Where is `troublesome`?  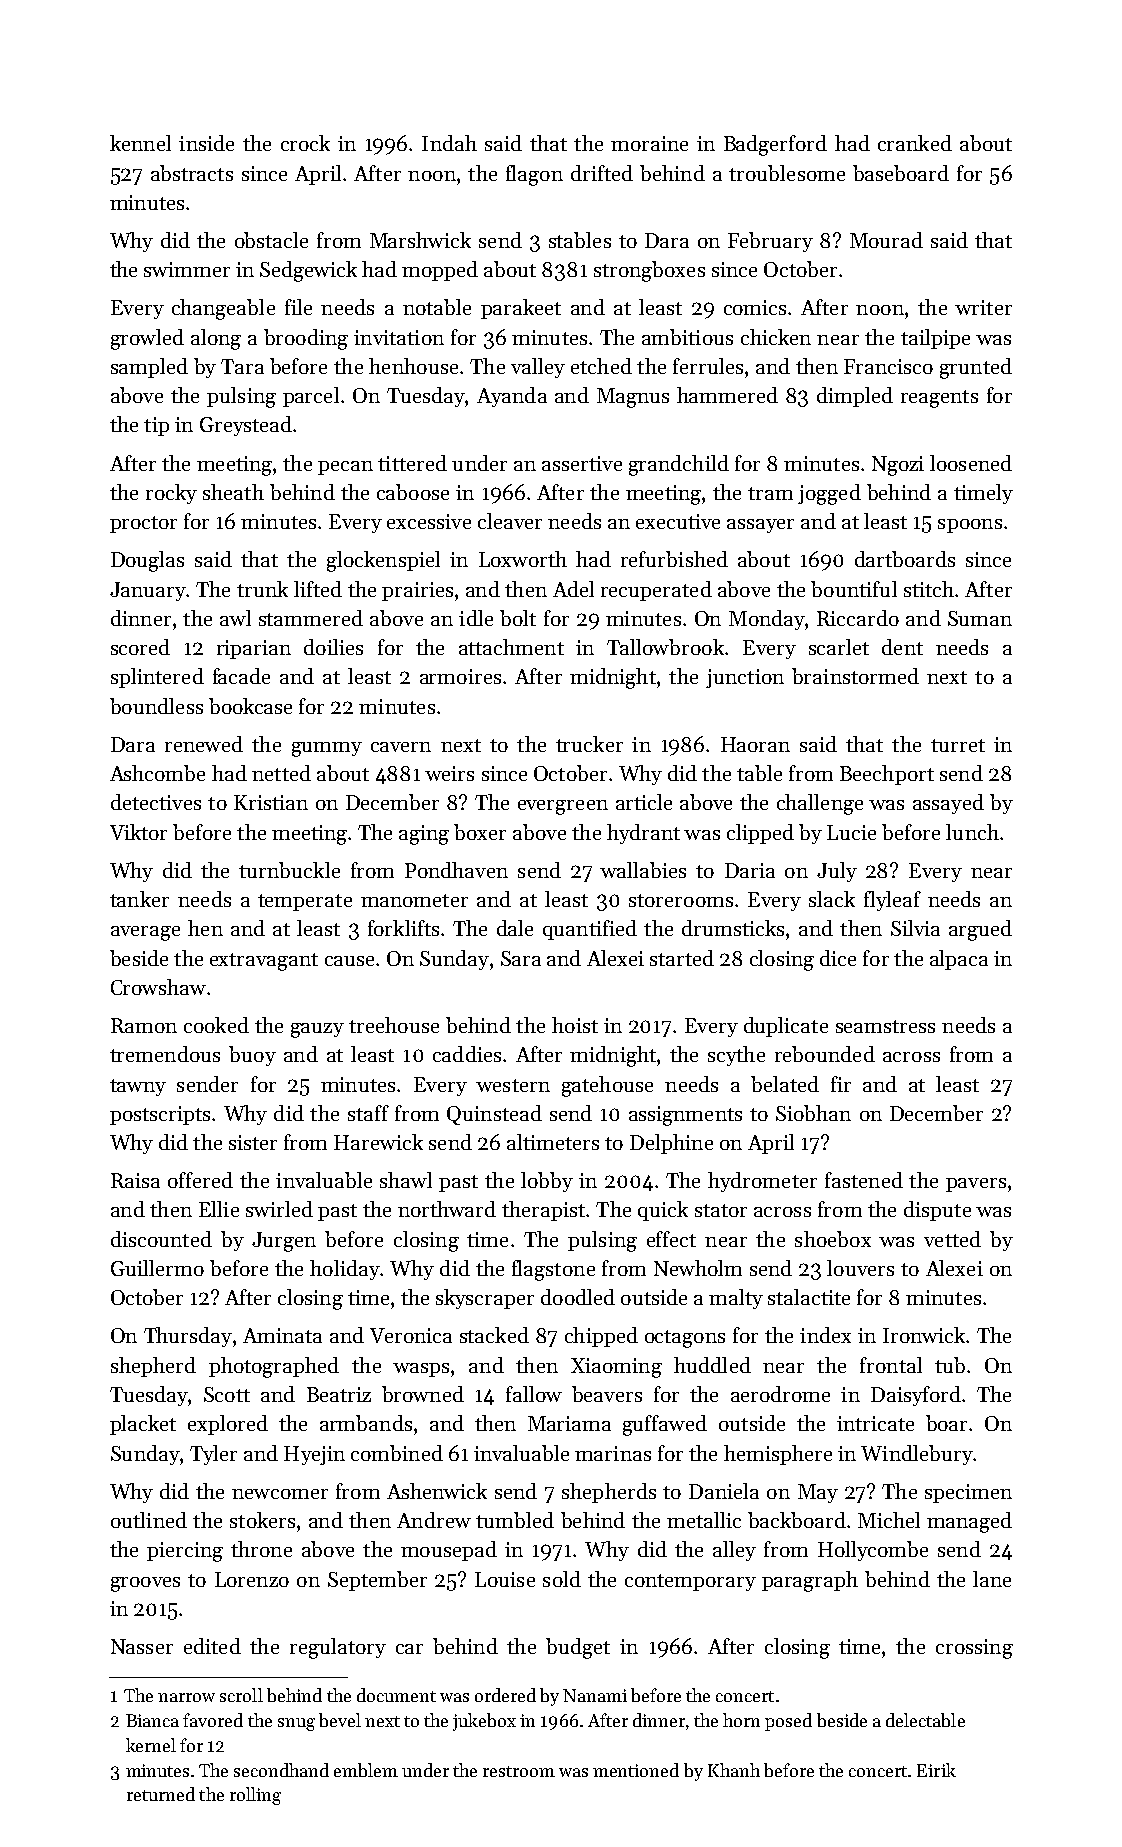 troublesome is located at coordinates (787, 173).
